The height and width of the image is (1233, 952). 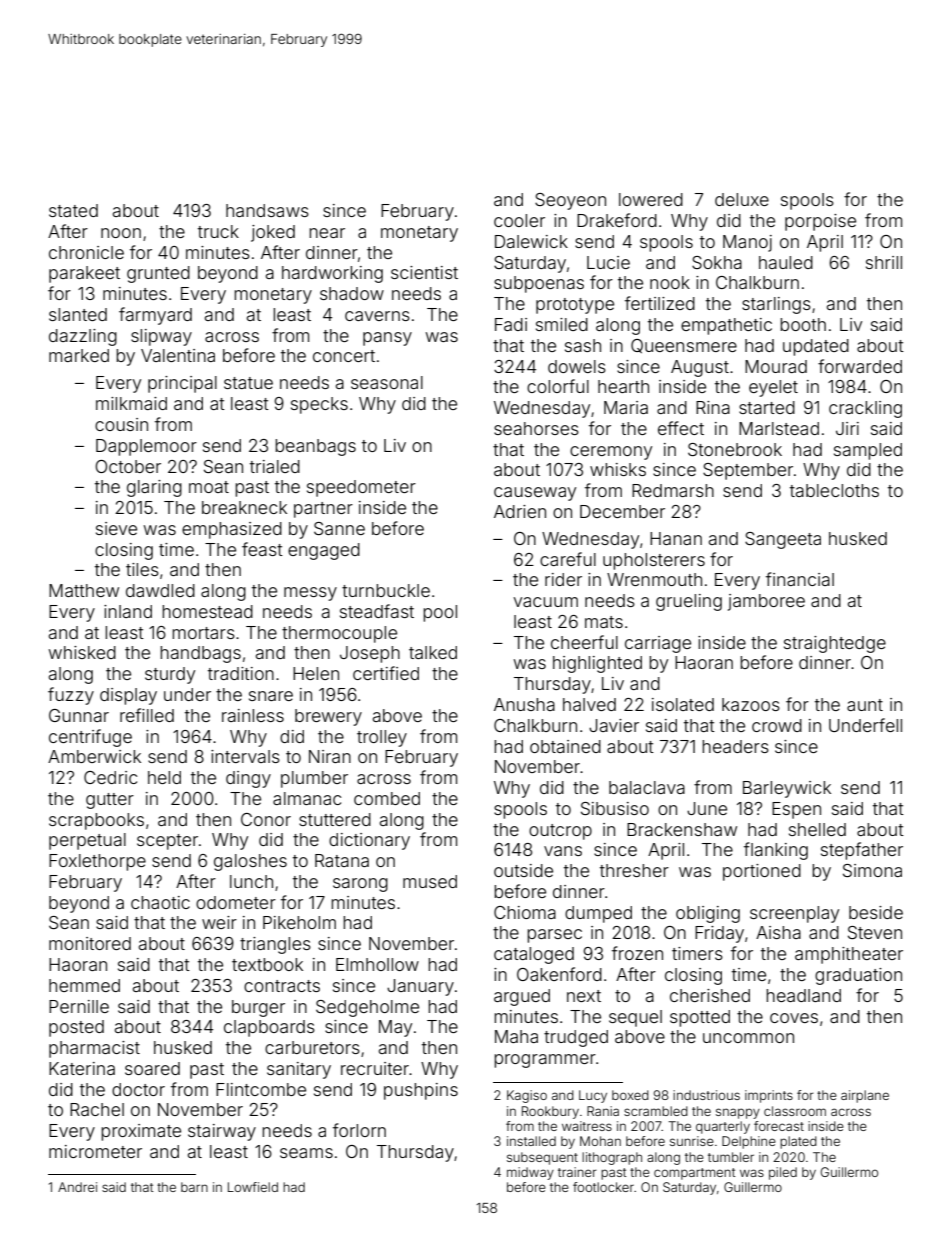 I want to click on stated, so click(x=73, y=210).
